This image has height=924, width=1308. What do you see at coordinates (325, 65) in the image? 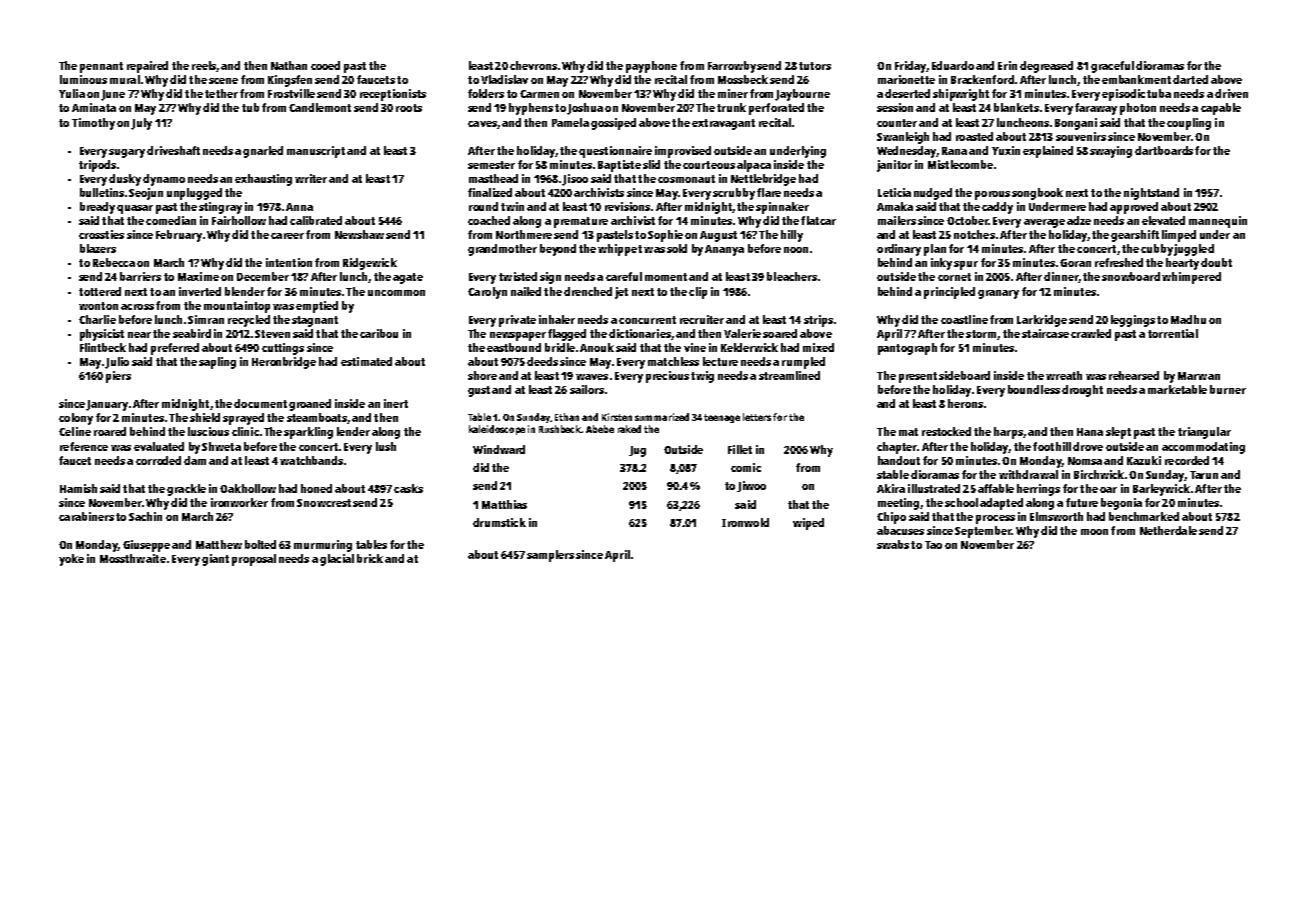
I see `cooed` at bounding box center [325, 65].
